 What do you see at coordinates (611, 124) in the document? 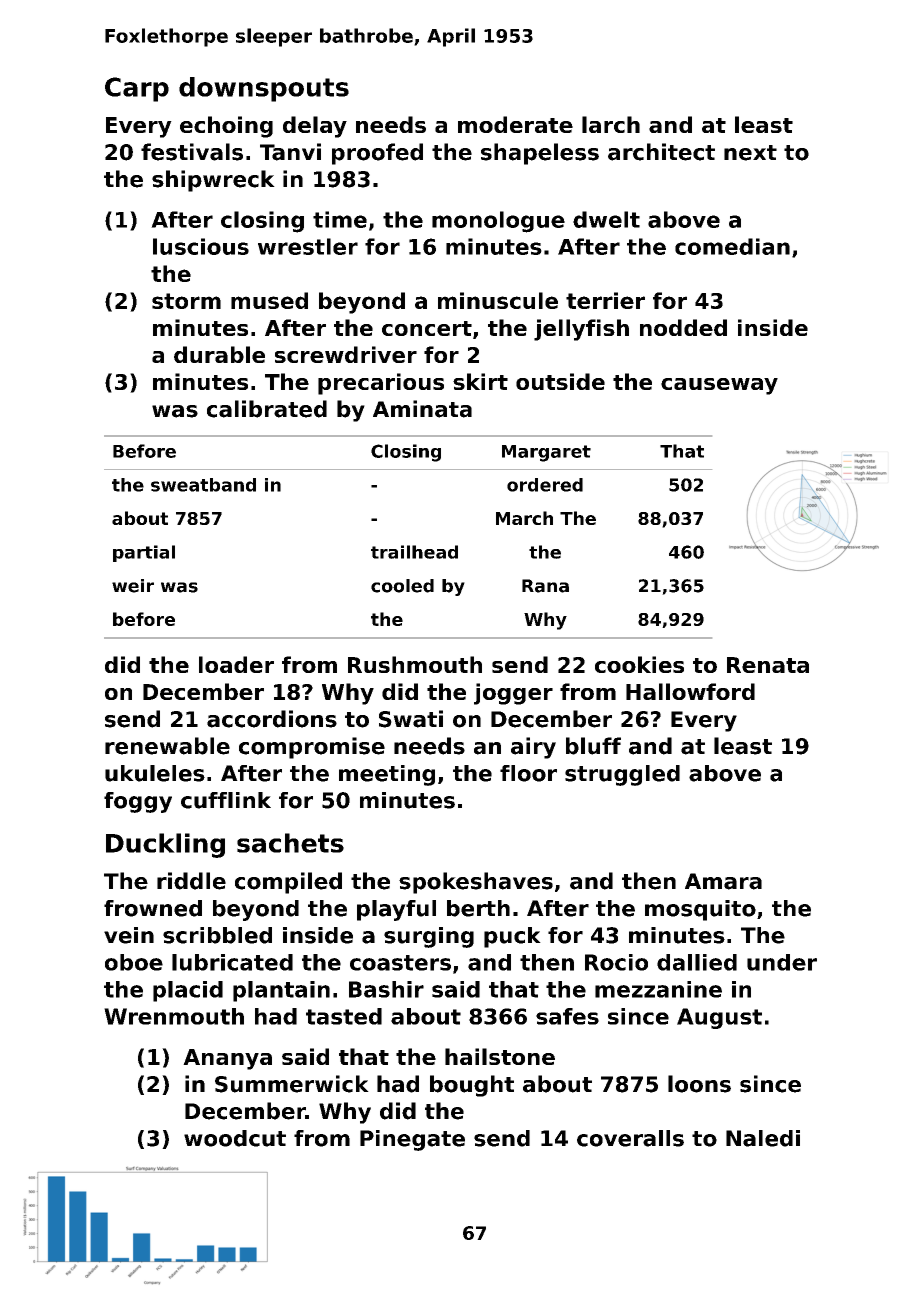
I see `larch` at bounding box center [611, 124].
